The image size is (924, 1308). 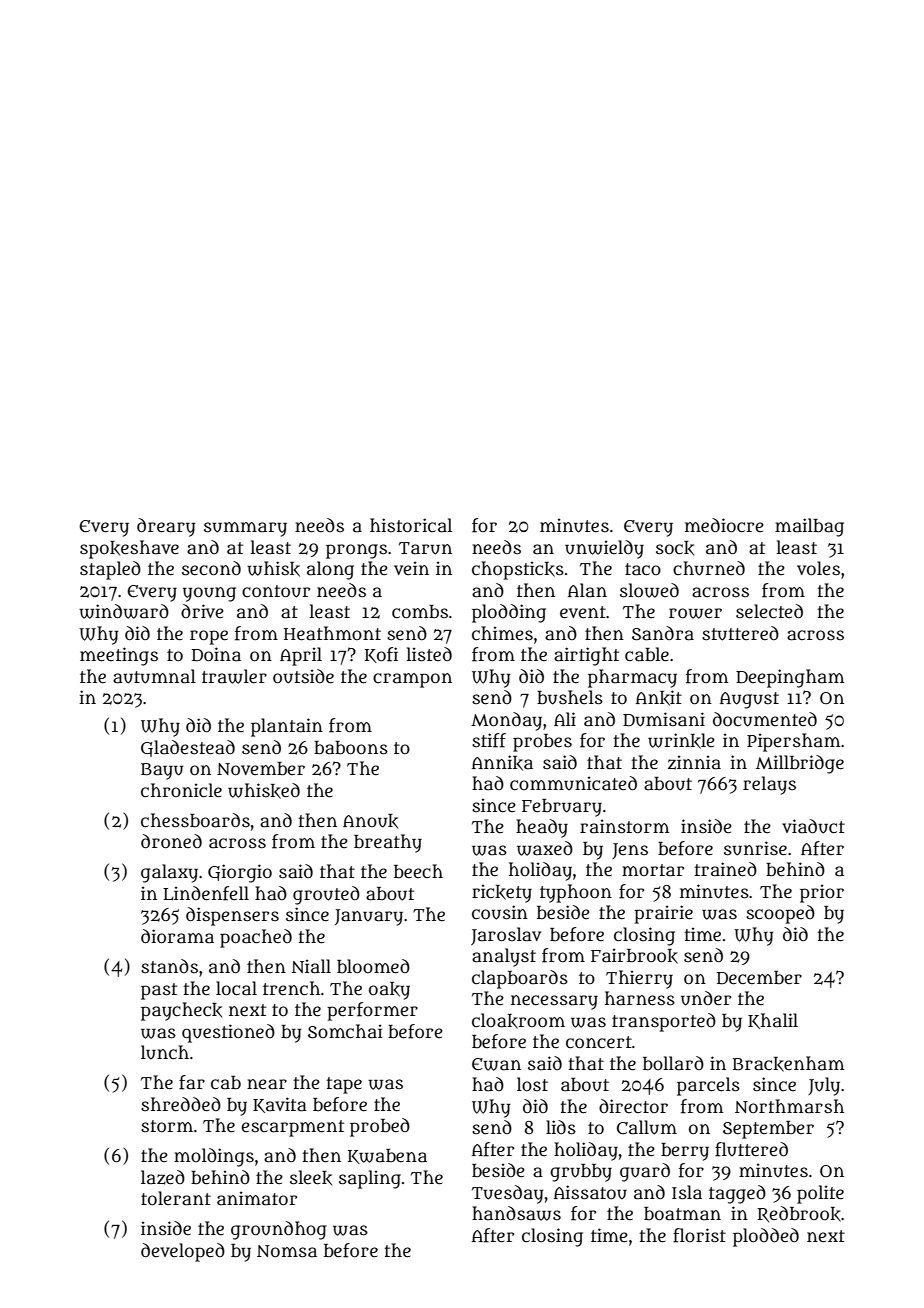 I want to click on prior, so click(x=822, y=893).
